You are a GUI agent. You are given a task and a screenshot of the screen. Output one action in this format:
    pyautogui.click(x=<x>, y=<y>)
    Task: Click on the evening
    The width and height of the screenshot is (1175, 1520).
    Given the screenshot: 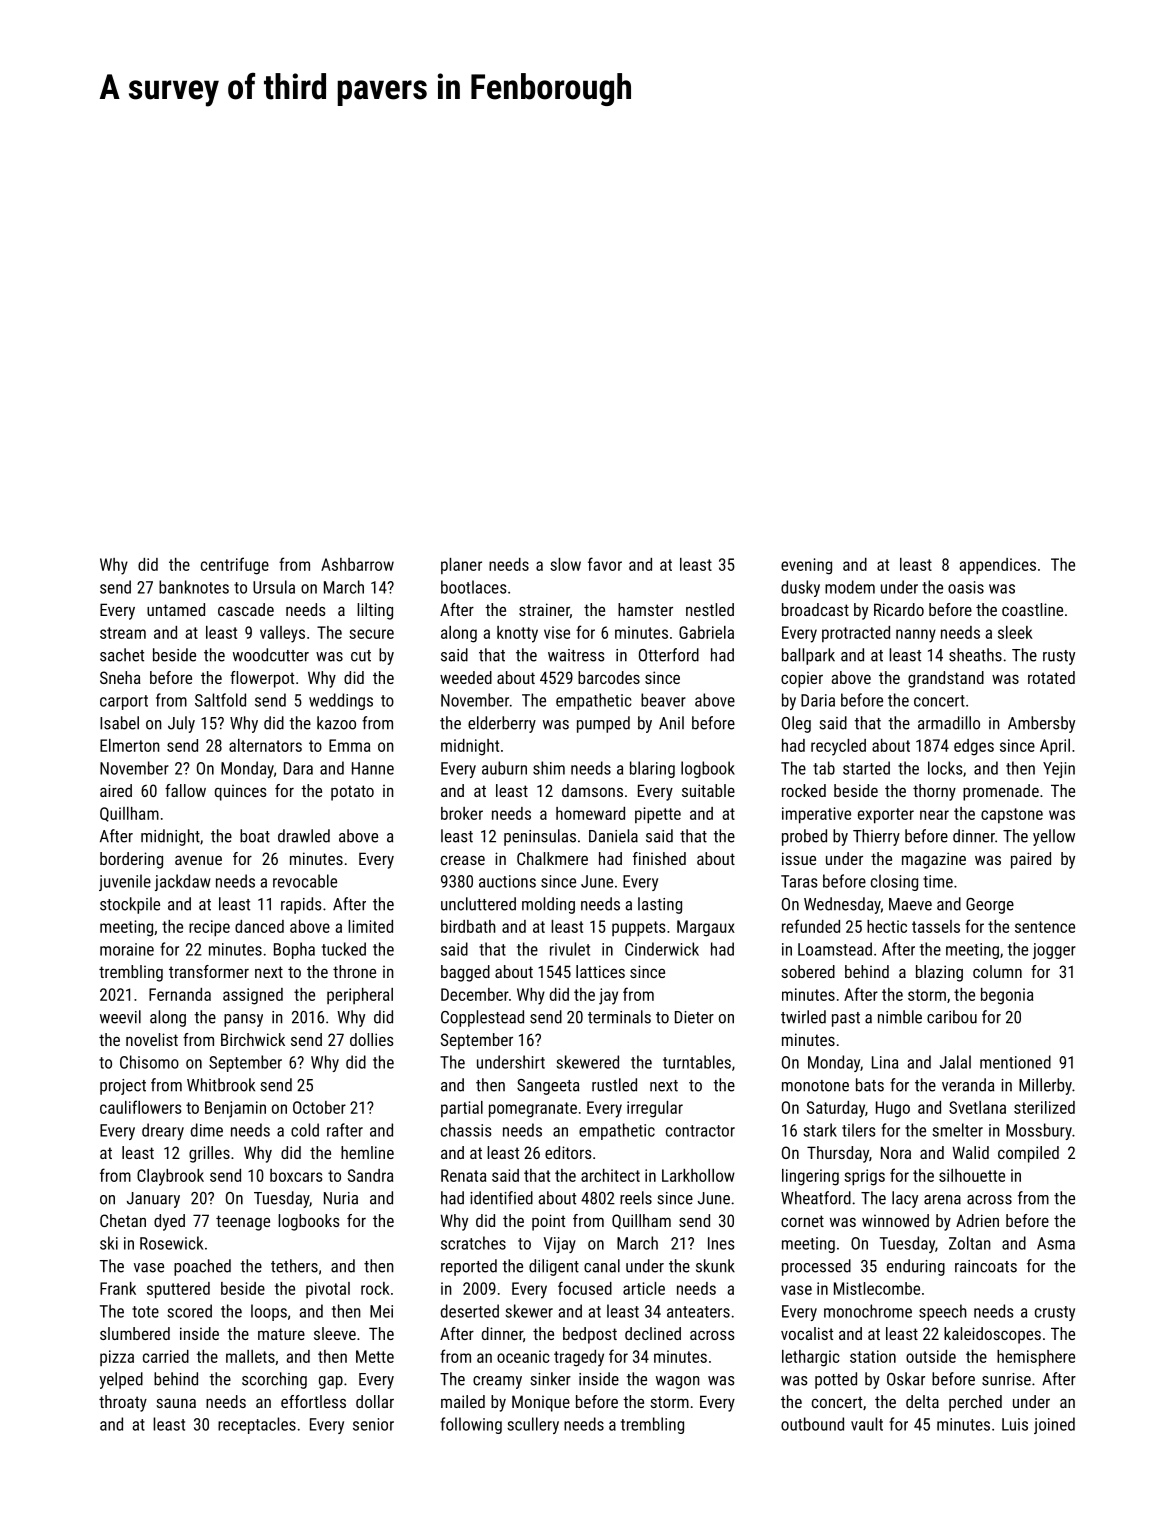 What is the action you would take?
    pyautogui.click(x=806, y=566)
